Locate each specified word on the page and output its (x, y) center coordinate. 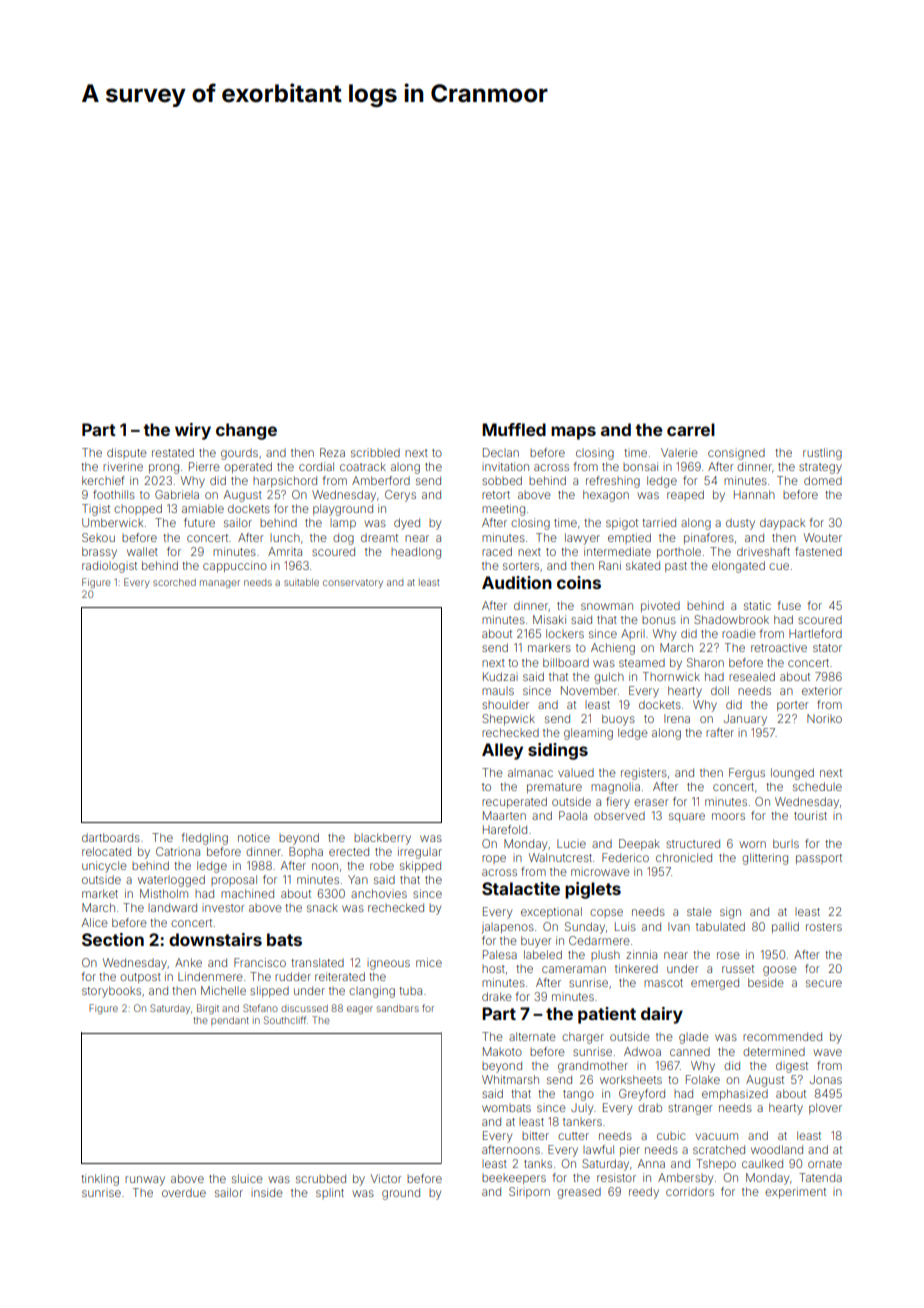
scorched (174, 582)
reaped (685, 495)
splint (330, 1193)
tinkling (100, 1180)
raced (497, 551)
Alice (95, 922)
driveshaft (763, 551)
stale (699, 911)
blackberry (382, 839)
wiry (193, 431)
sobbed (502, 480)
